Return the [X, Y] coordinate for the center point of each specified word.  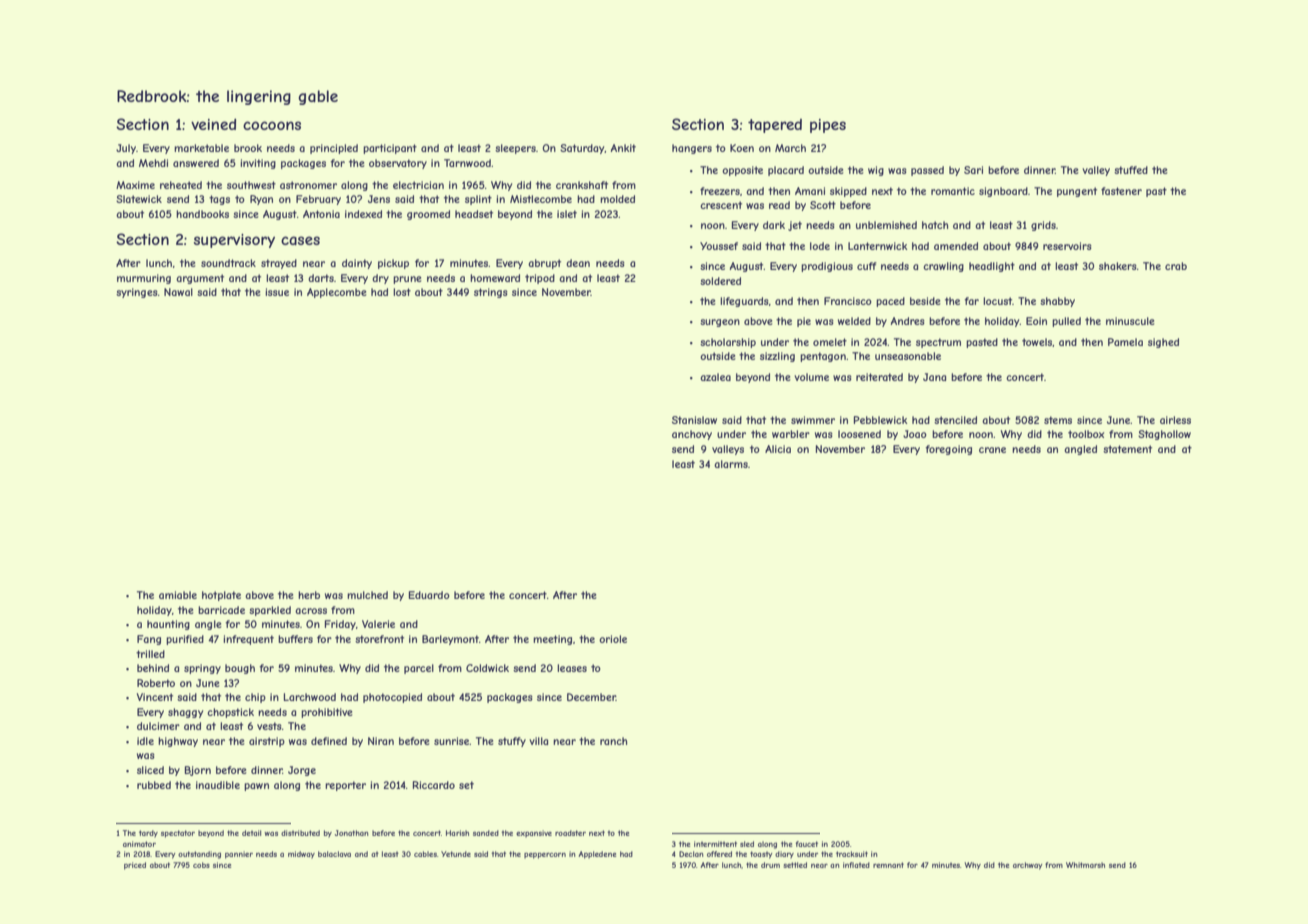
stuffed [1131, 170]
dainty [357, 264]
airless [1175, 420]
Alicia [778, 449]
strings [491, 293]
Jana [934, 377]
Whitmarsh [1085, 865]
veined [213, 124]
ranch [613, 741]
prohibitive [327, 713]
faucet [807, 844]
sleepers [515, 149]
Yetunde [456, 854]
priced [135, 866]
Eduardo [429, 595]
